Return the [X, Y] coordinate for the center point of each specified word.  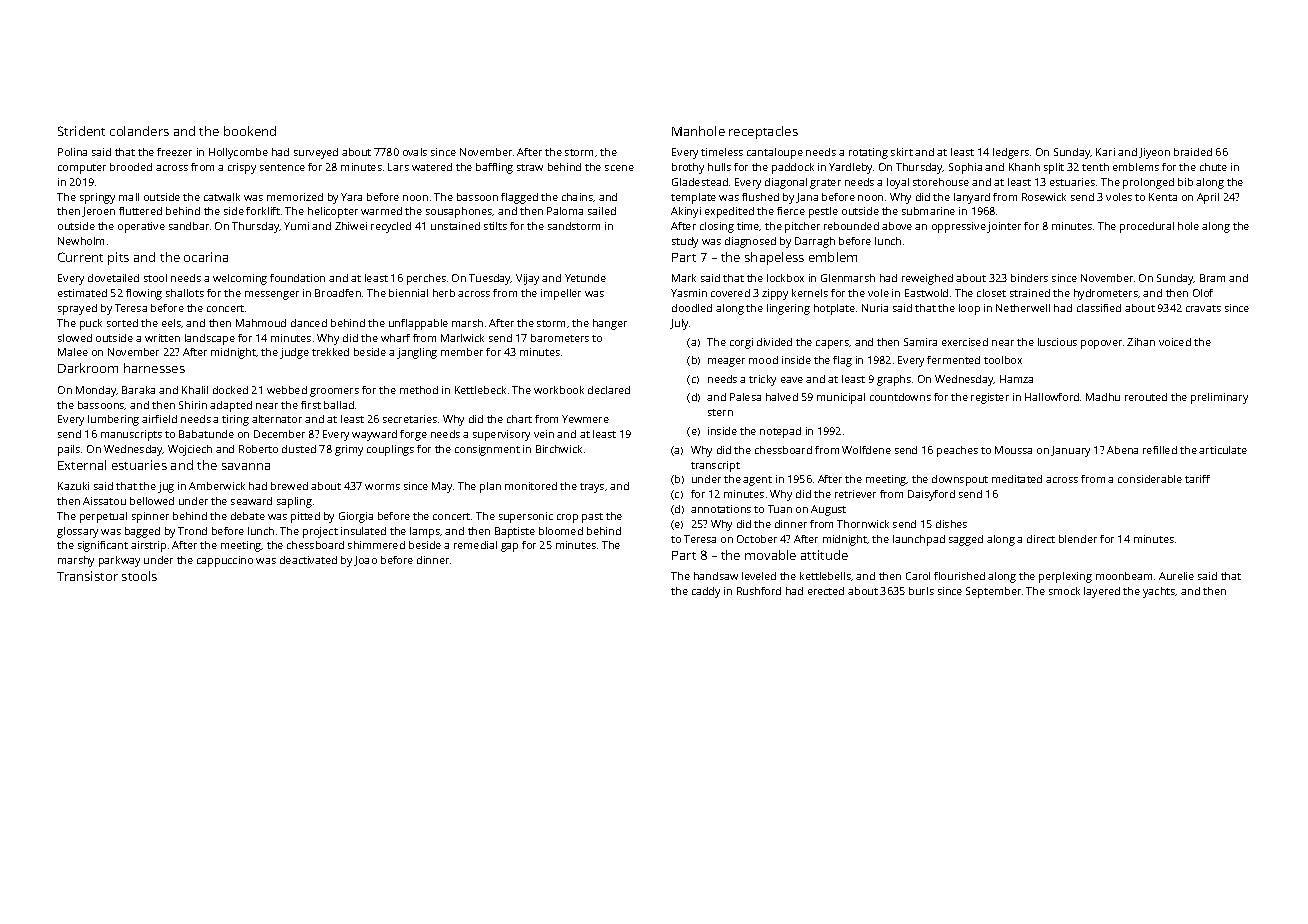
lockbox [785, 278]
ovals [415, 152]
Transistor [87, 576]
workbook [559, 390]
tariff [1197, 479]
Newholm [81, 241]
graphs [894, 380]
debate [248, 516]
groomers [334, 392]
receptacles [763, 132]
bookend [250, 131]
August [828, 510]
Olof [1203, 293]
